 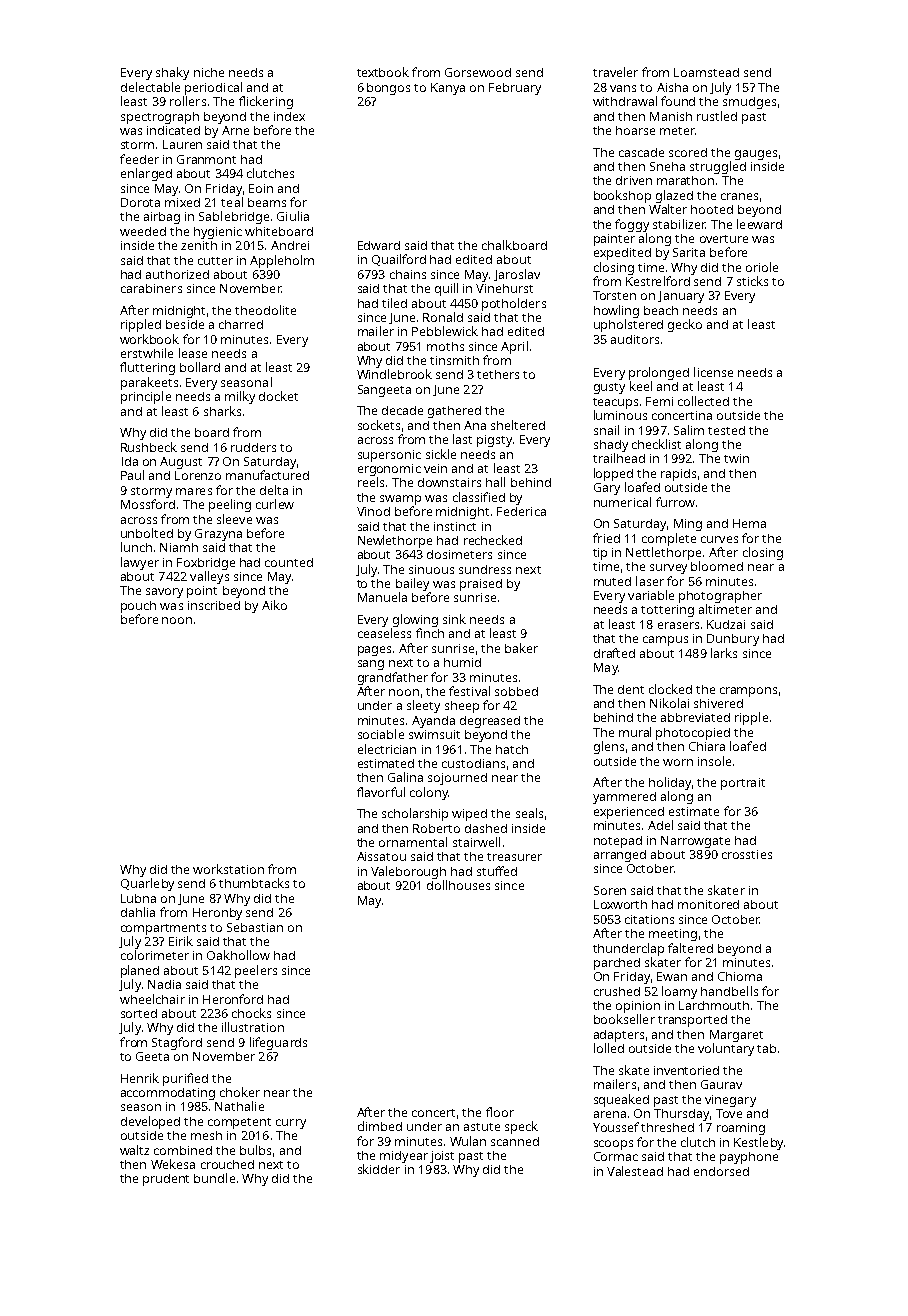 What do you see at coordinates (402, 410) in the screenshot?
I see `decade` at bounding box center [402, 410].
